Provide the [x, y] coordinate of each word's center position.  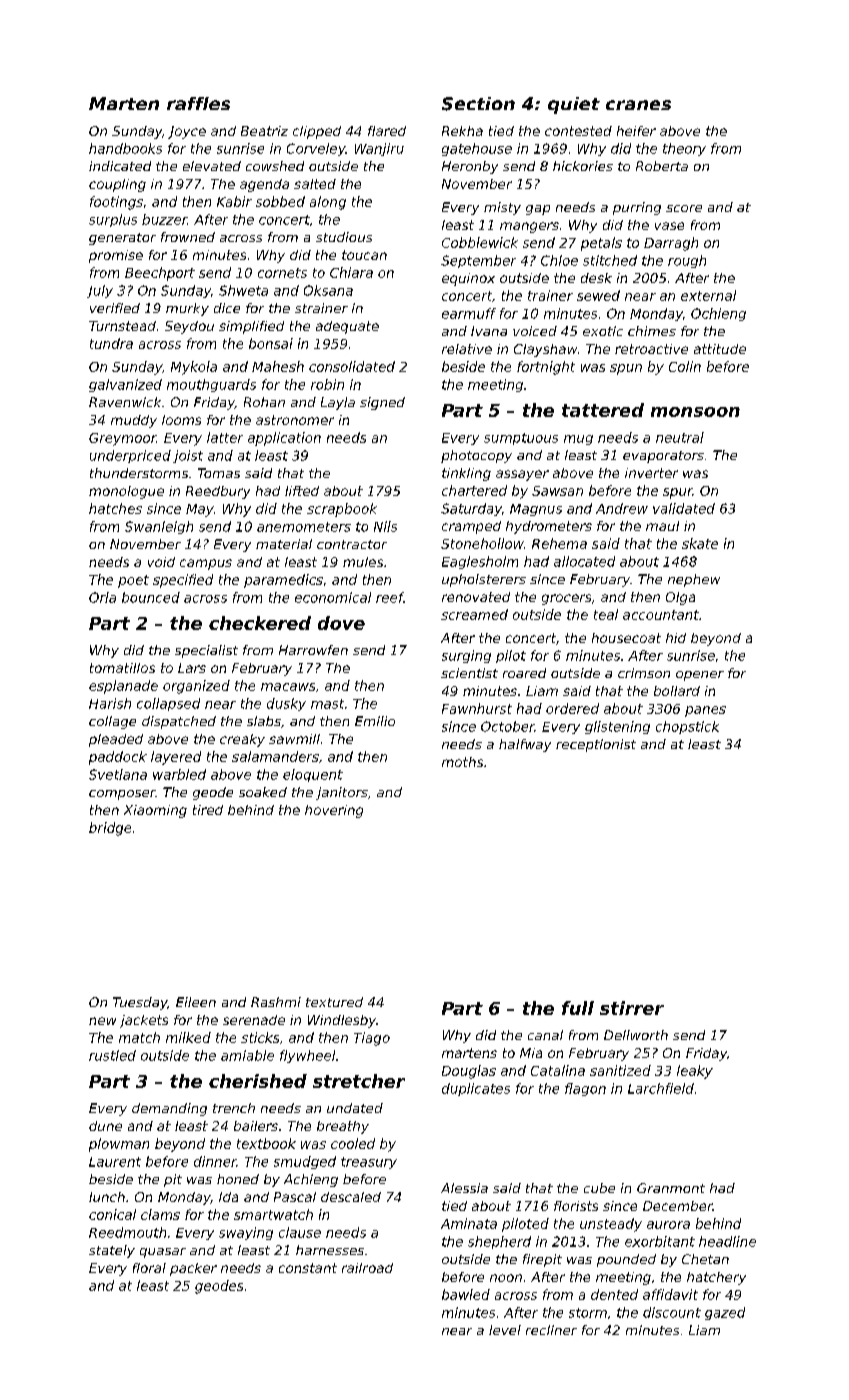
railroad [367, 1268]
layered [176, 758]
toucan [364, 255]
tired [208, 810]
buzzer [164, 219]
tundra [111, 343]
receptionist [596, 745]
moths [462, 762]
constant [308, 1268]
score [684, 208]
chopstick [687, 727]
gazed [725, 1313]
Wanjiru [379, 149]
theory [684, 149]
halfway [525, 745]
